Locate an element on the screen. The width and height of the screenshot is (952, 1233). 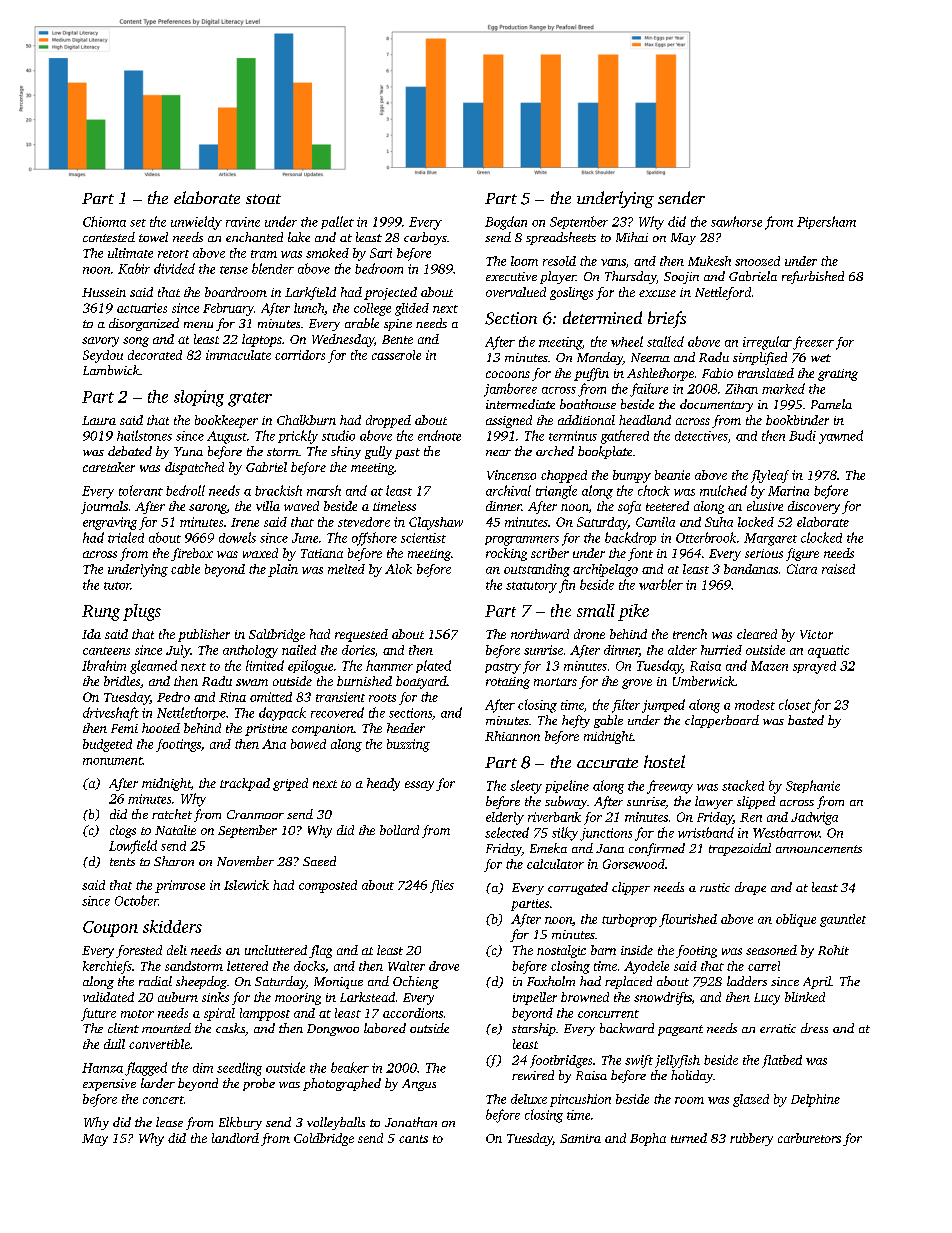
accurate is located at coordinates (607, 763).
